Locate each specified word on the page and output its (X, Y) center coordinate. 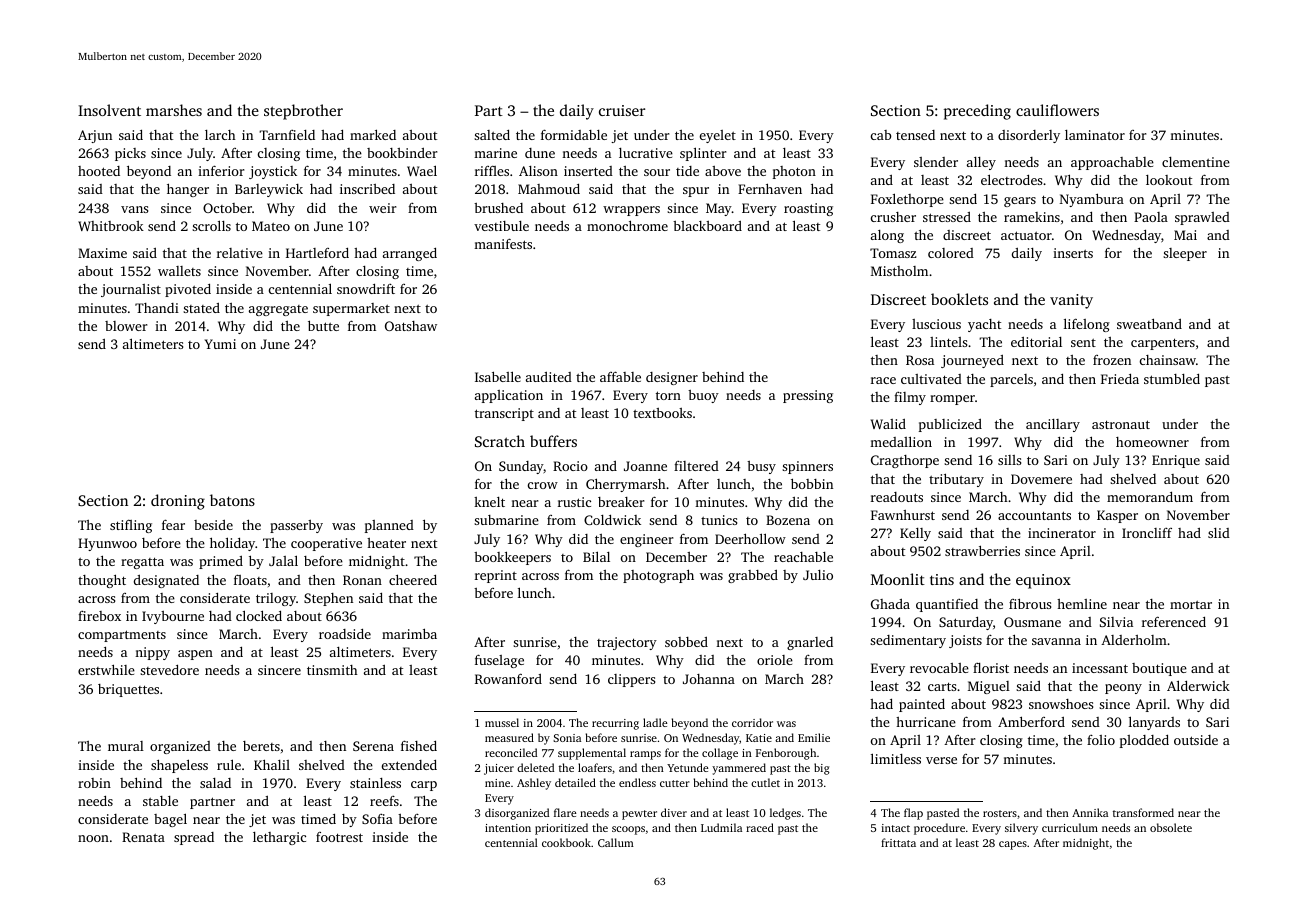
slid (1219, 533)
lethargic (279, 838)
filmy (910, 398)
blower (126, 326)
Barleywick (269, 190)
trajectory (627, 643)
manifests (503, 243)
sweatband (1149, 323)
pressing (808, 396)
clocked (259, 615)
